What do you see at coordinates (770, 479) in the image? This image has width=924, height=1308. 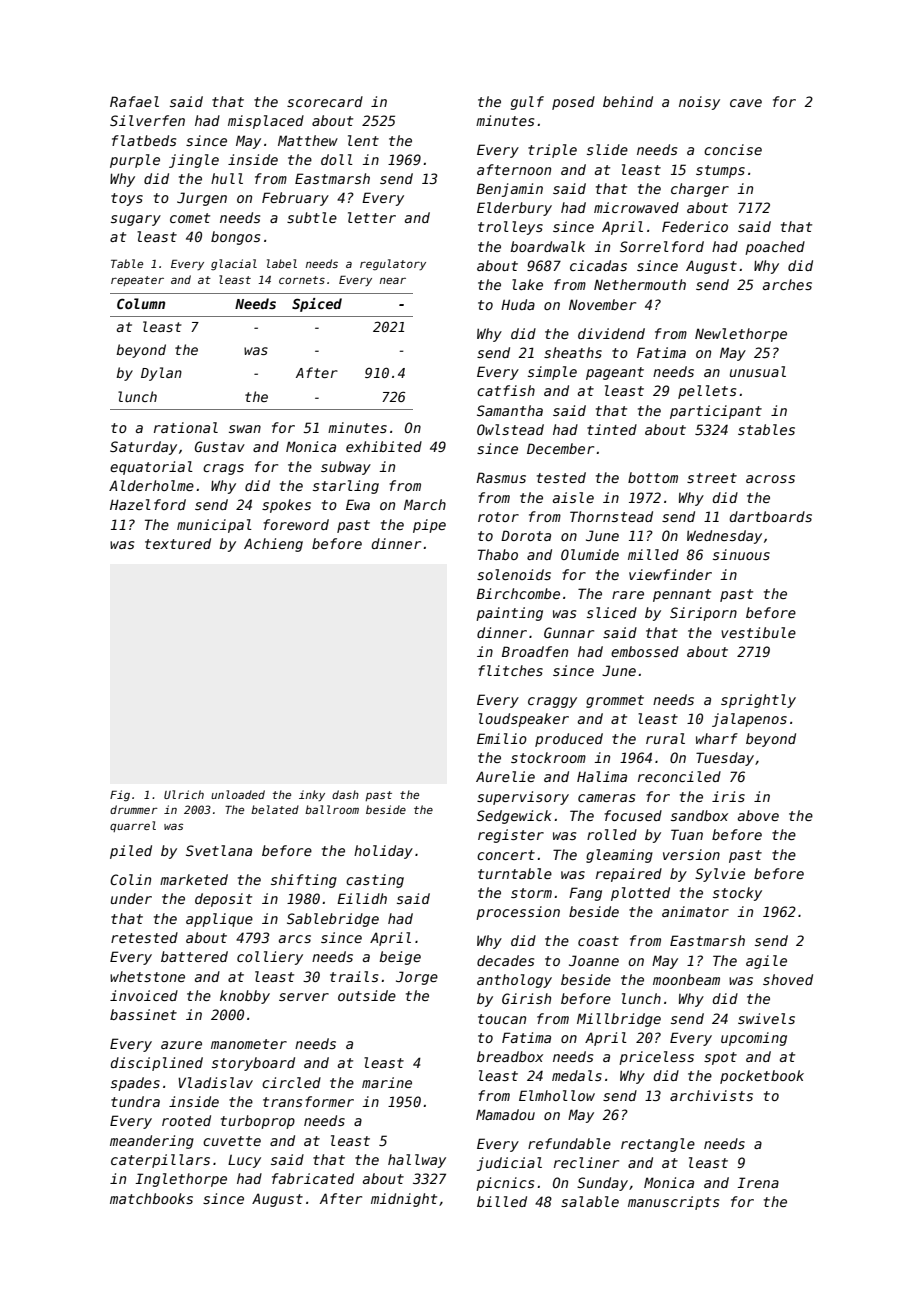 I see `across` at bounding box center [770, 479].
